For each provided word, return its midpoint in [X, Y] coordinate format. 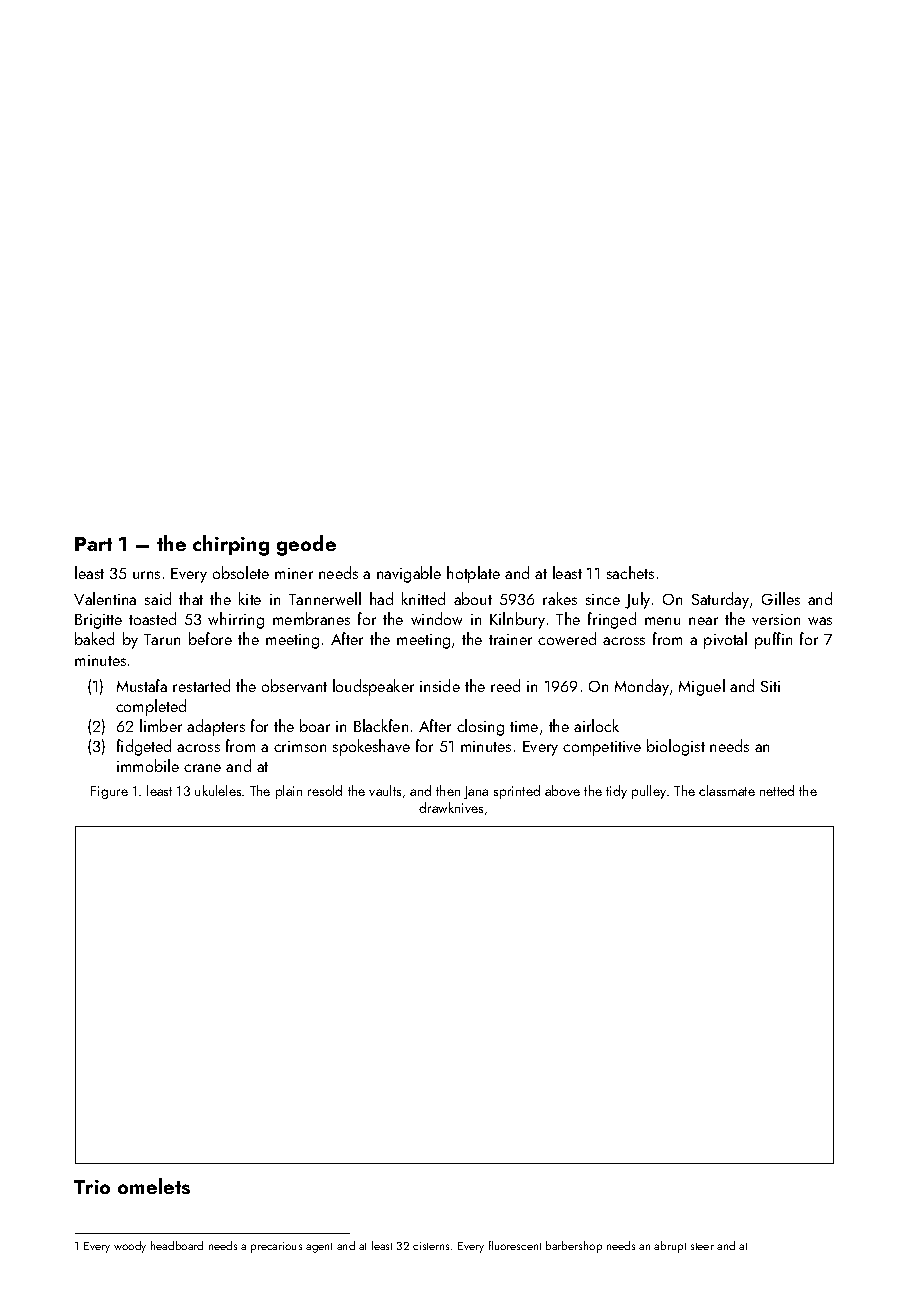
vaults [385, 790]
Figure [109, 792]
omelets [154, 1186]
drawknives [451, 807]
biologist [676, 747]
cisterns [431, 1246]
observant [294, 685]
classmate [727, 790]
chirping [231, 545]
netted [777, 790]
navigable [409, 574]
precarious [276, 1247]
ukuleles [218, 790]
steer [702, 1246]
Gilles [781, 598]
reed [505, 685]
